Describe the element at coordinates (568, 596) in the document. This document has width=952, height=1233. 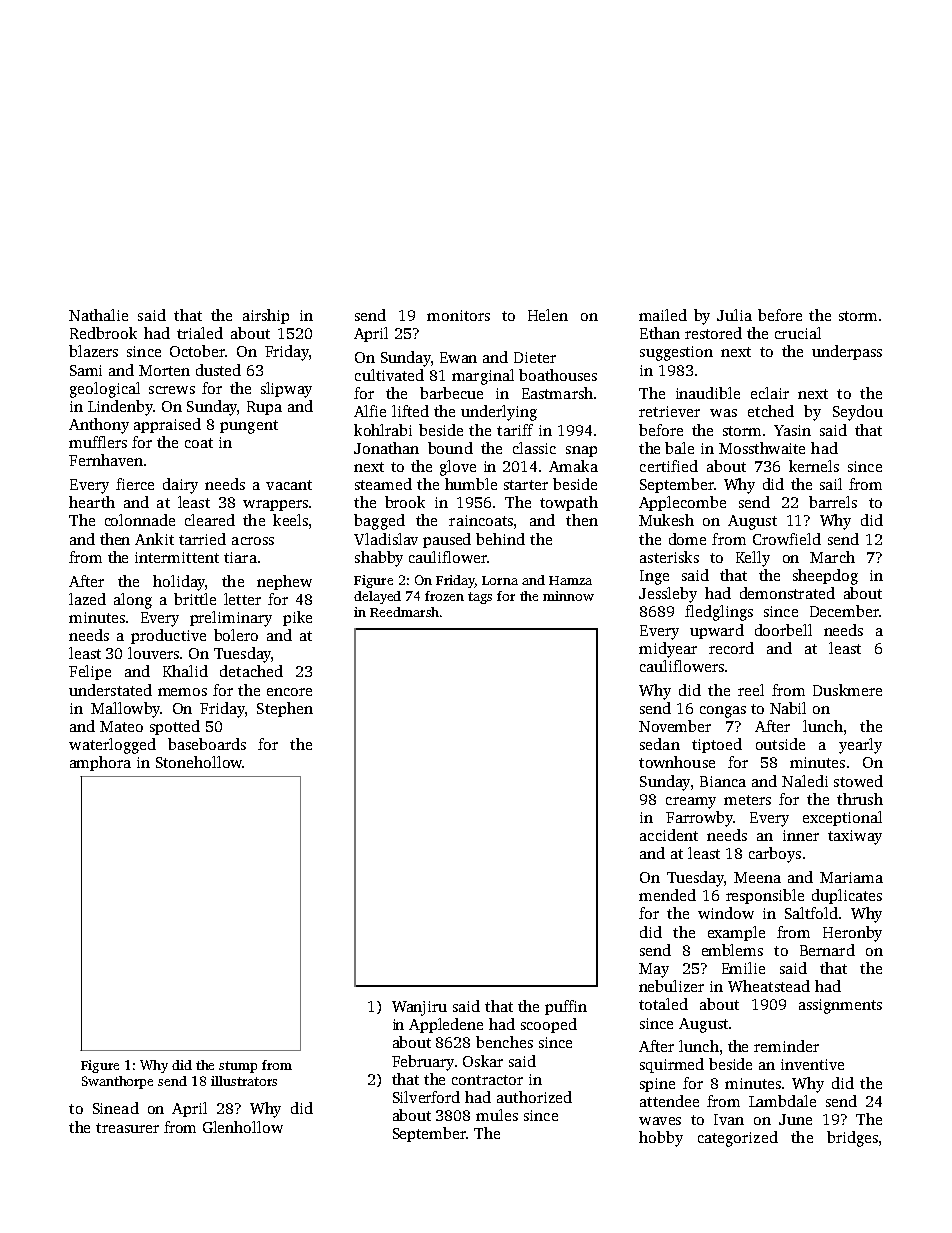
I see `minnow` at that location.
